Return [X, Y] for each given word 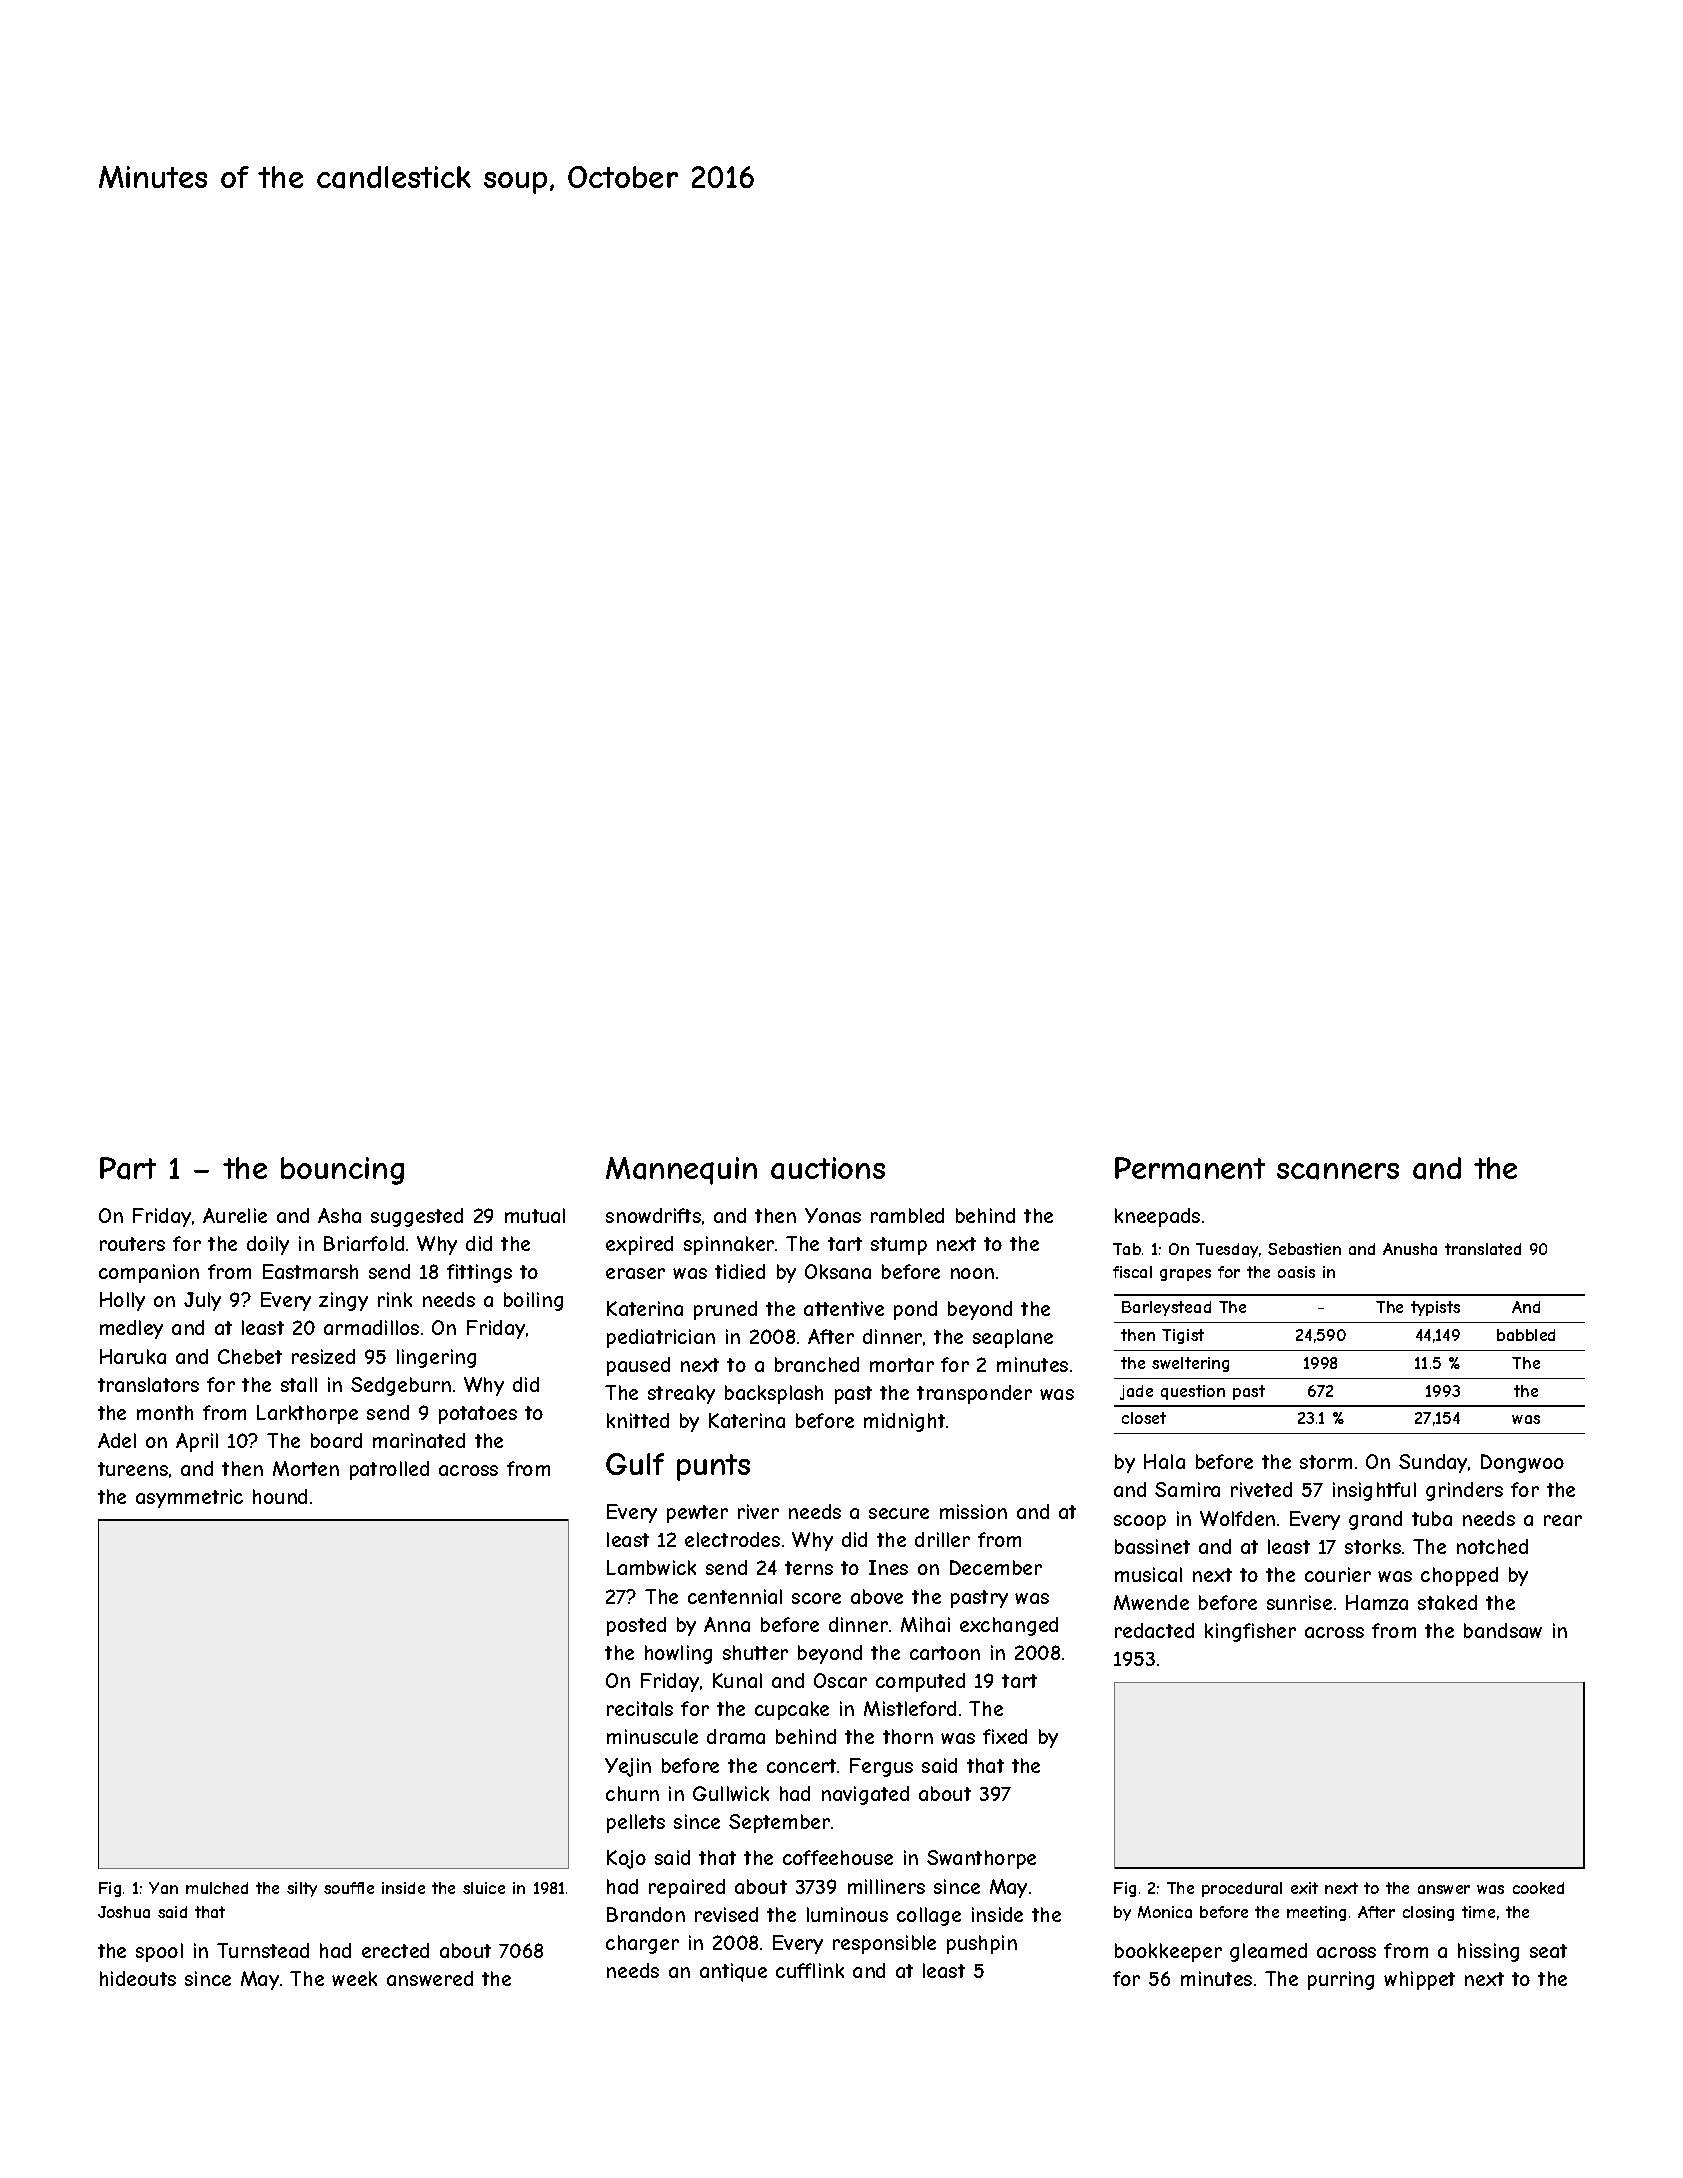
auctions [828, 1168]
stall [299, 1384]
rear [1563, 1520]
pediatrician [661, 1338]
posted [636, 1626]
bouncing [342, 1171]
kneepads [1157, 1217]
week [354, 1978]
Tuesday [1227, 1250]
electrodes [732, 1539]
